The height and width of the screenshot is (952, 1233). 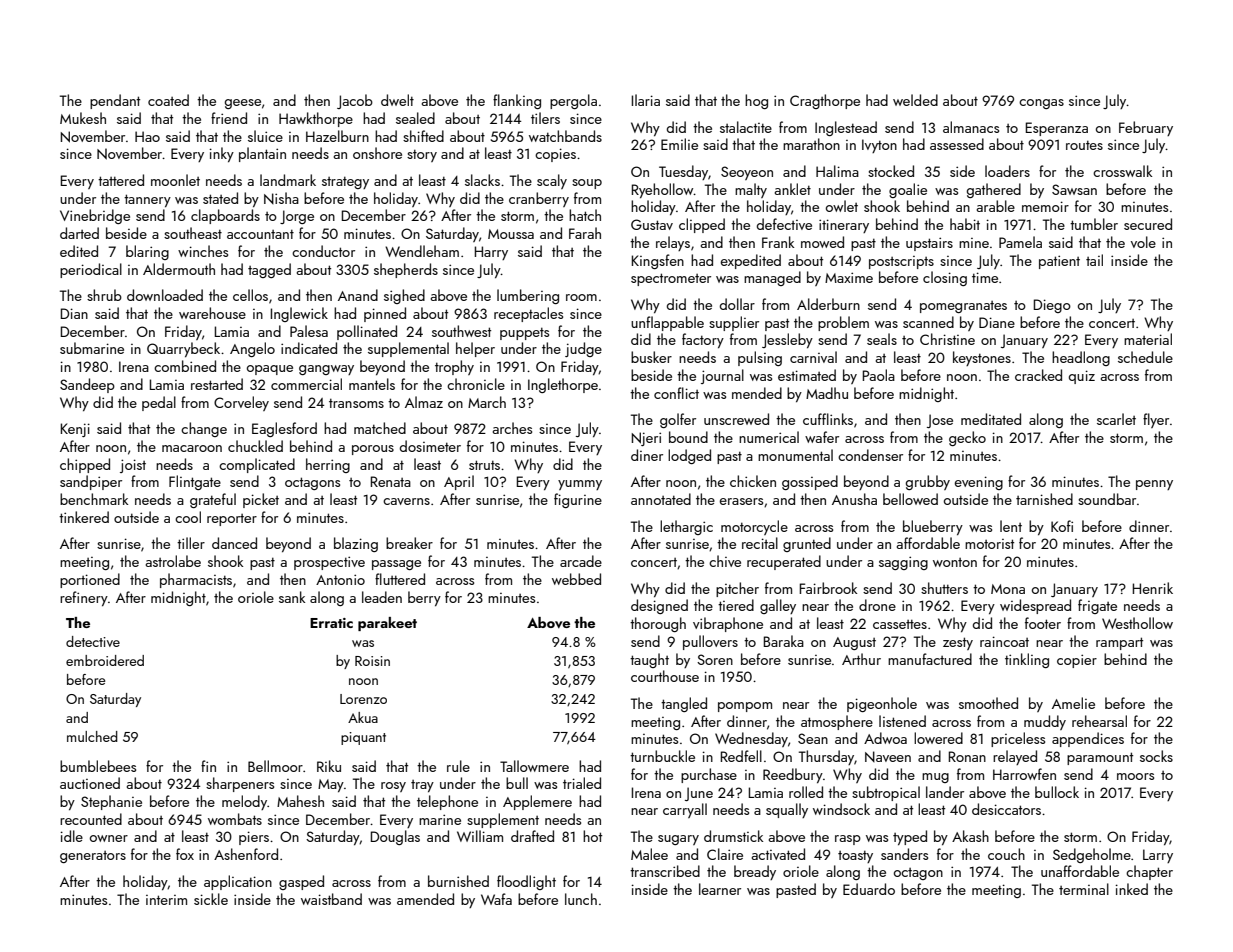 I want to click on tagged, so click(x=269, y=270).
